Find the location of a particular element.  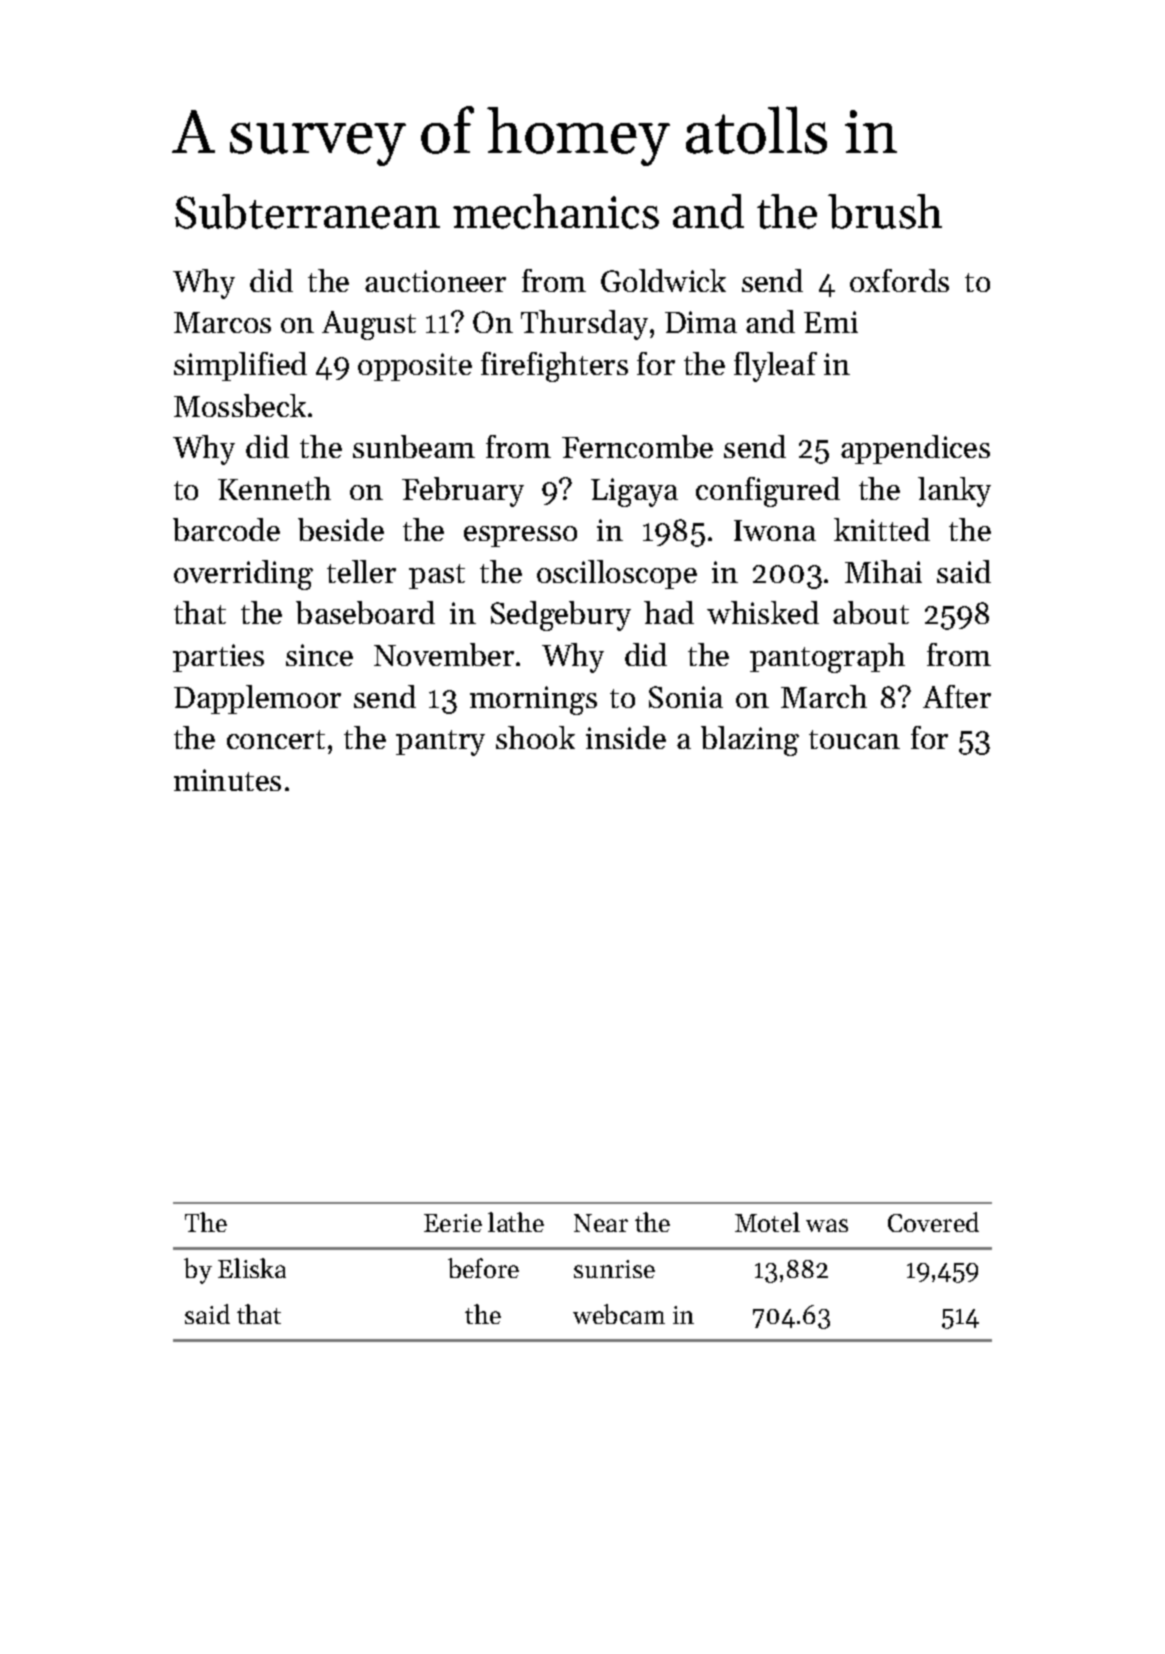

minutes is located at coordinates (227, 780).
